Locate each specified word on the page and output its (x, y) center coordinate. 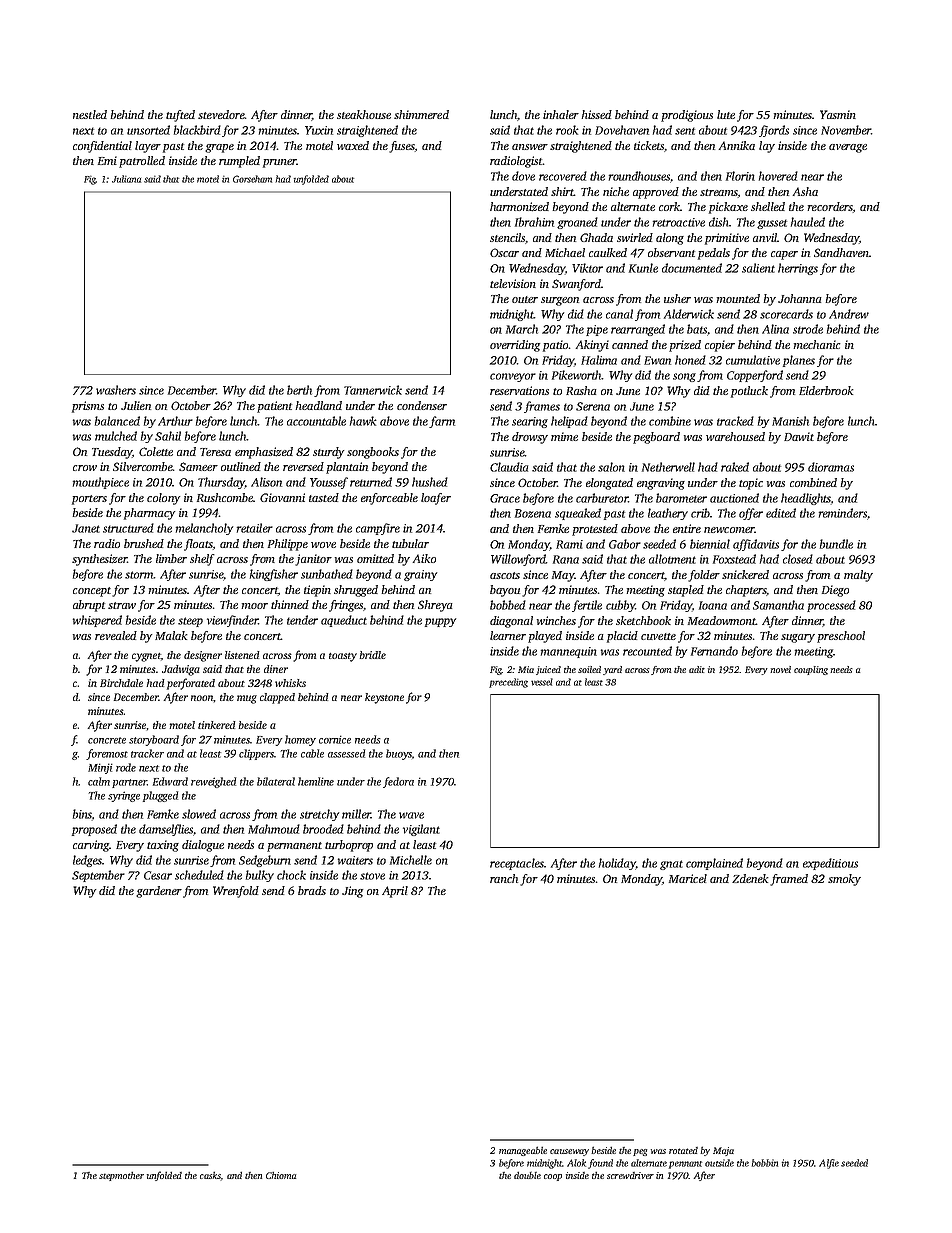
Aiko (424, 558)
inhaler (561, 114)
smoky (844, 880)
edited (781, 513)
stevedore (221, 114)
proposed (94, 830)
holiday (617, 864)
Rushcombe (225, 497)
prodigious (687, 116)
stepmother (121, 1176)
